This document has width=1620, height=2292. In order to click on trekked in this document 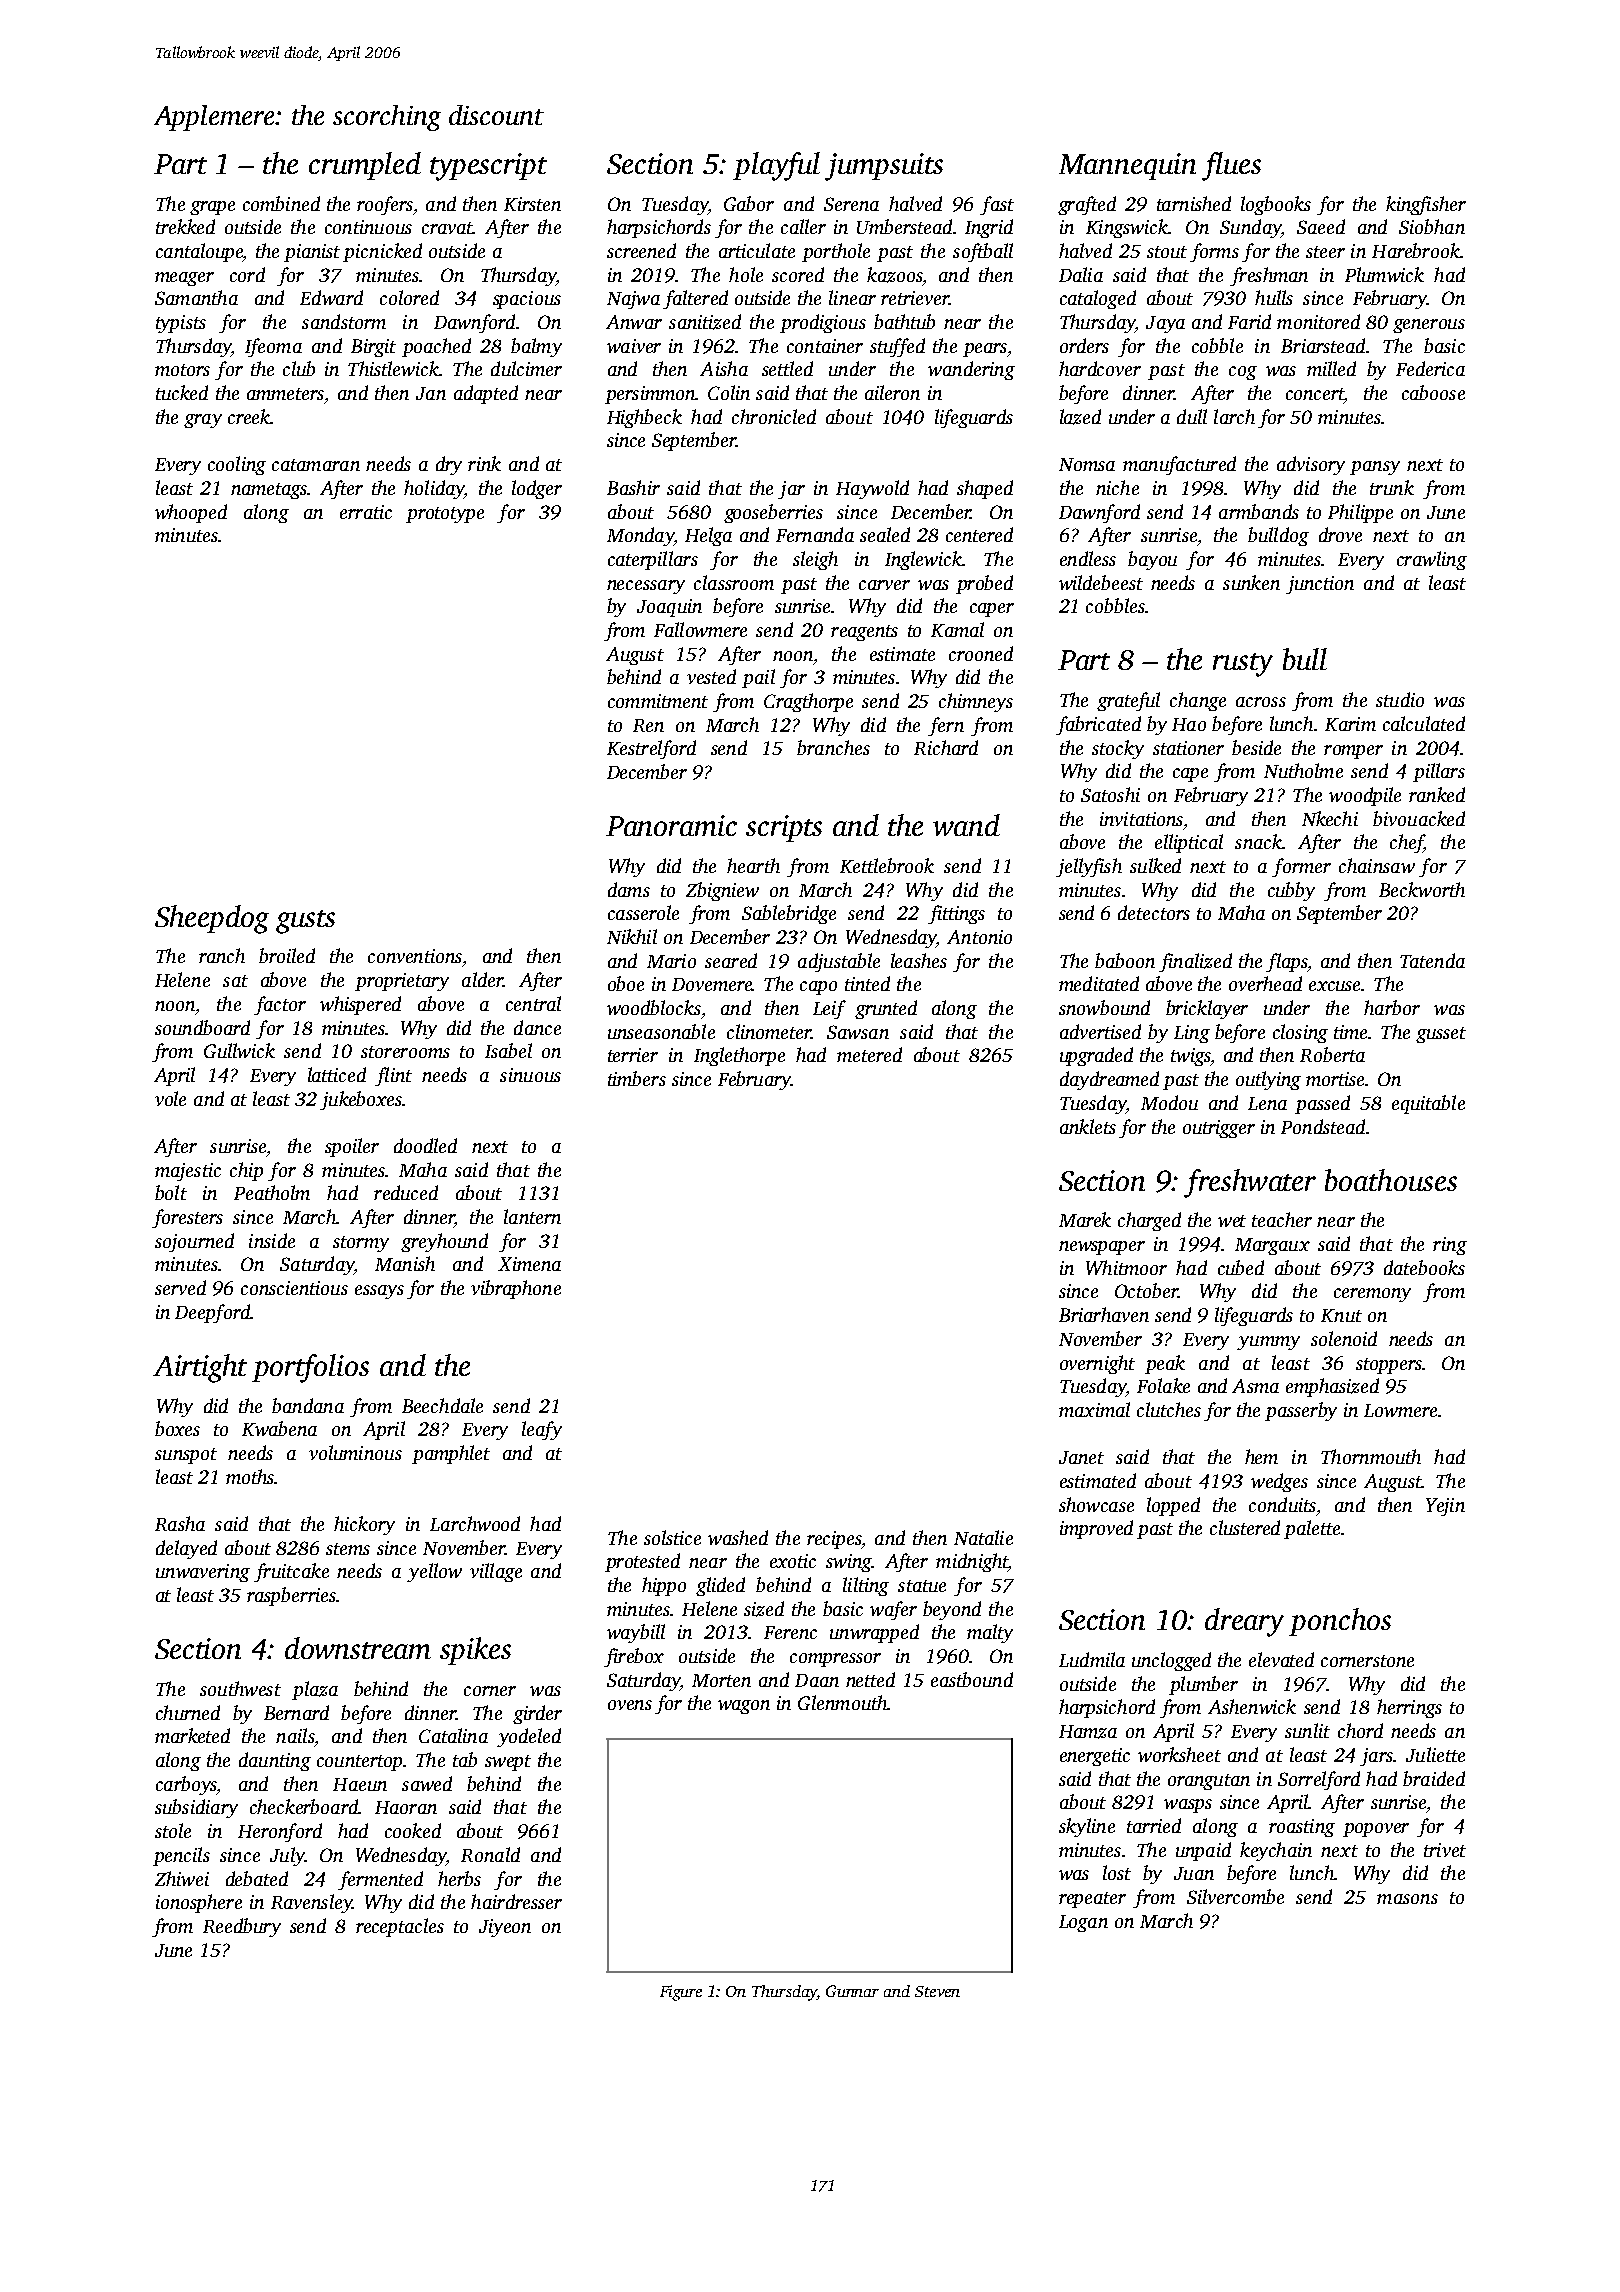, I will do `click(185, 226)`.
